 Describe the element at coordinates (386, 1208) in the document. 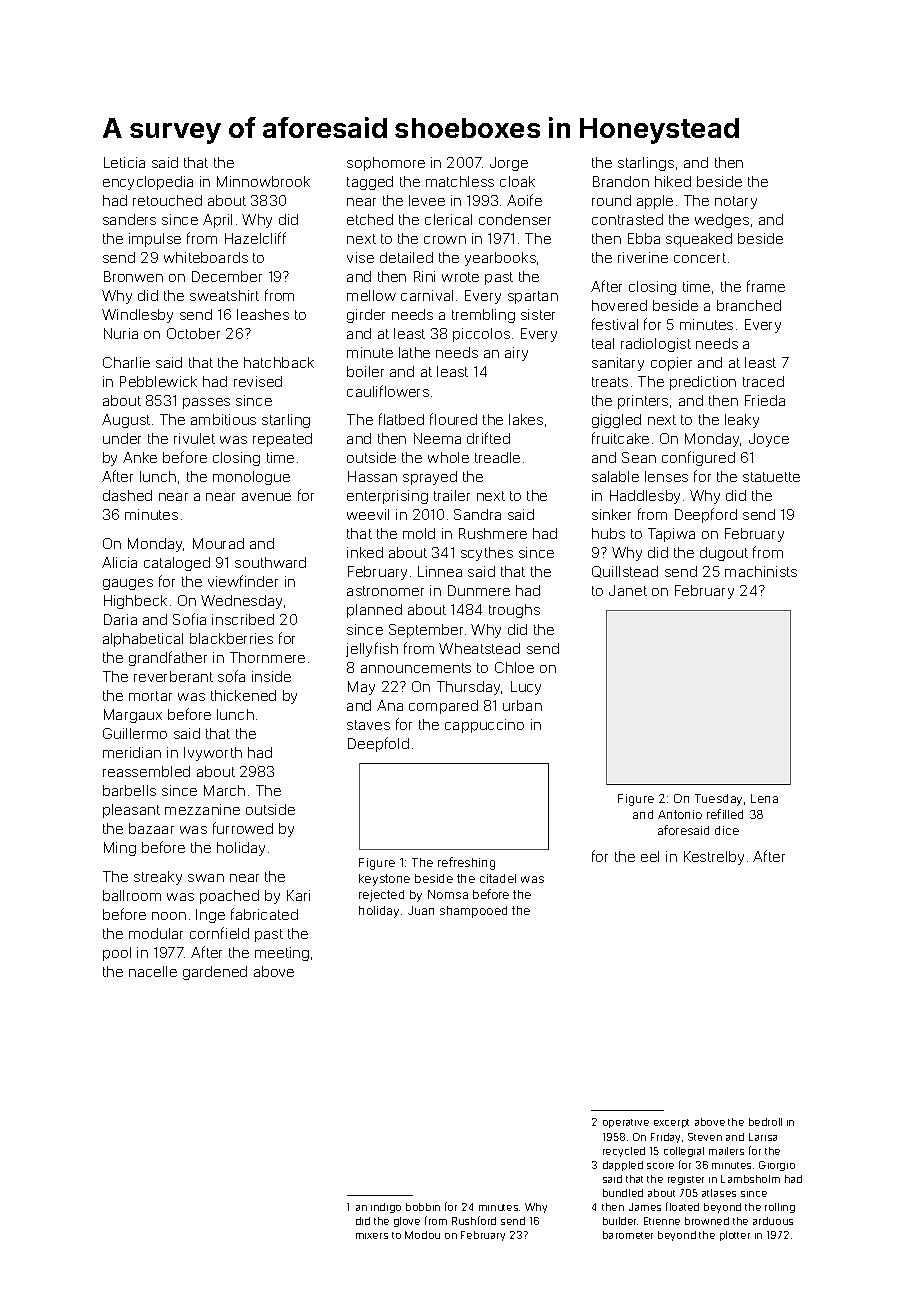

I see `indigo` at that location.
